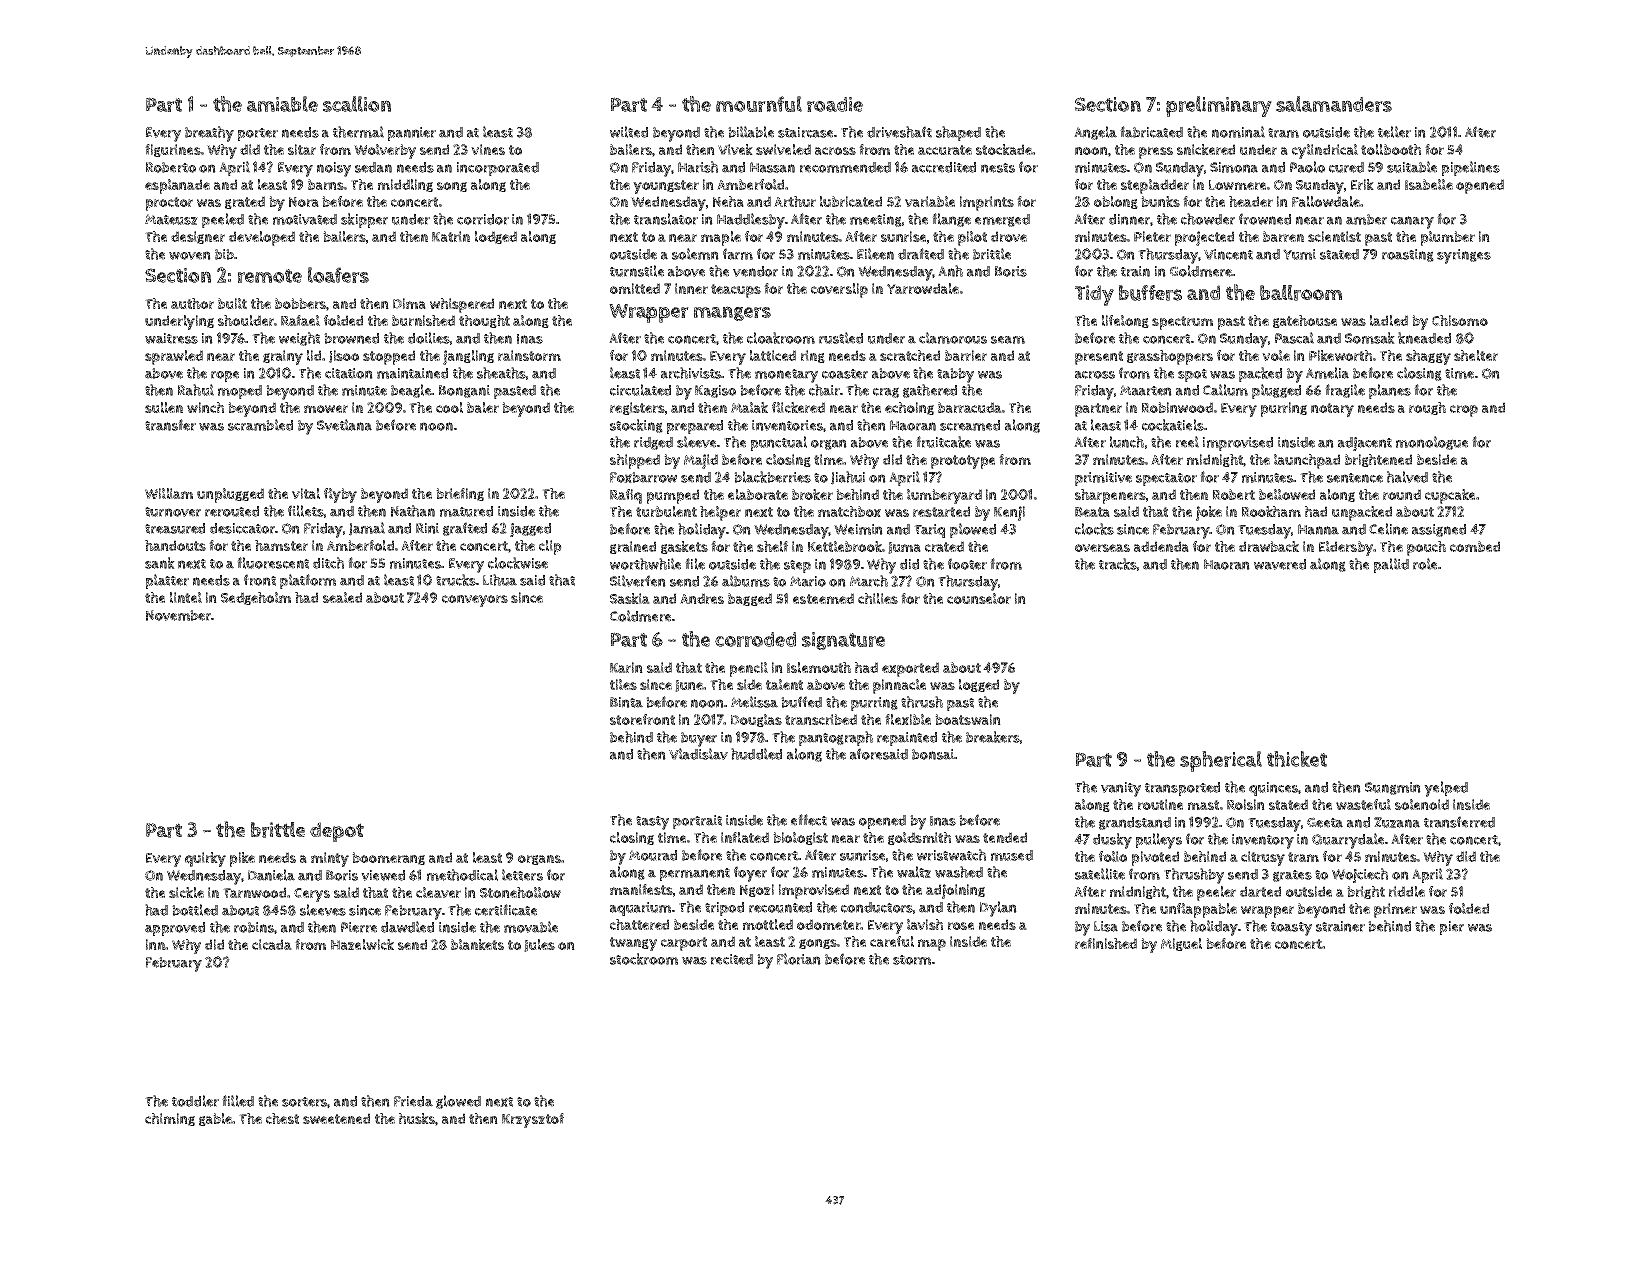  I want to click on echoing, so click(909, 408).
